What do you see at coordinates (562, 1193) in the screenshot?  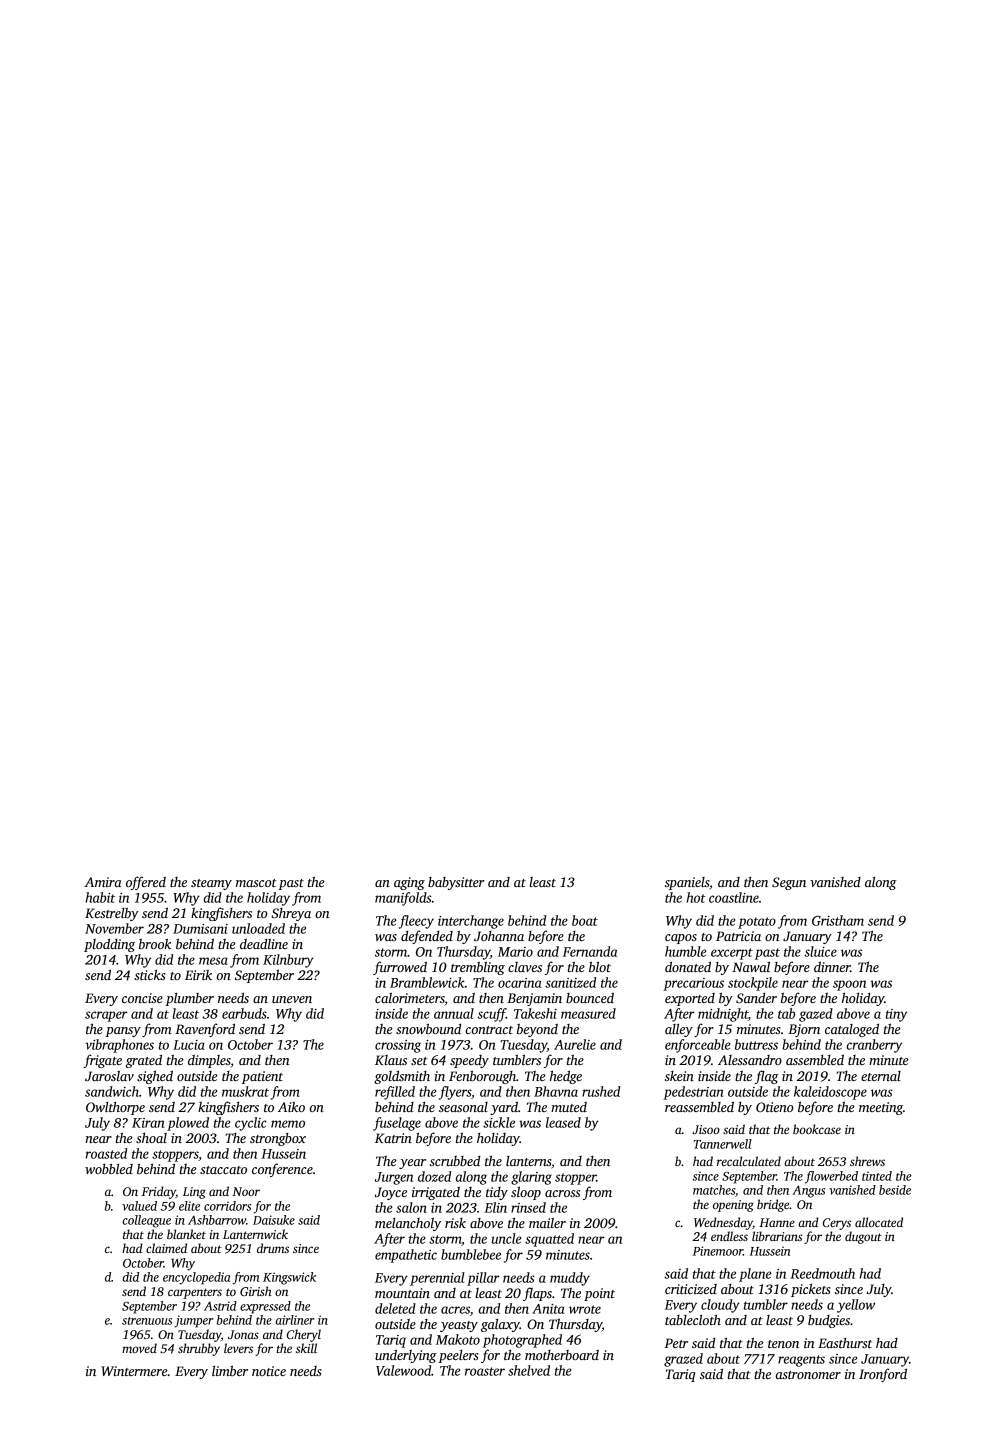 I see `across` at bounding box center [562, 1193].
